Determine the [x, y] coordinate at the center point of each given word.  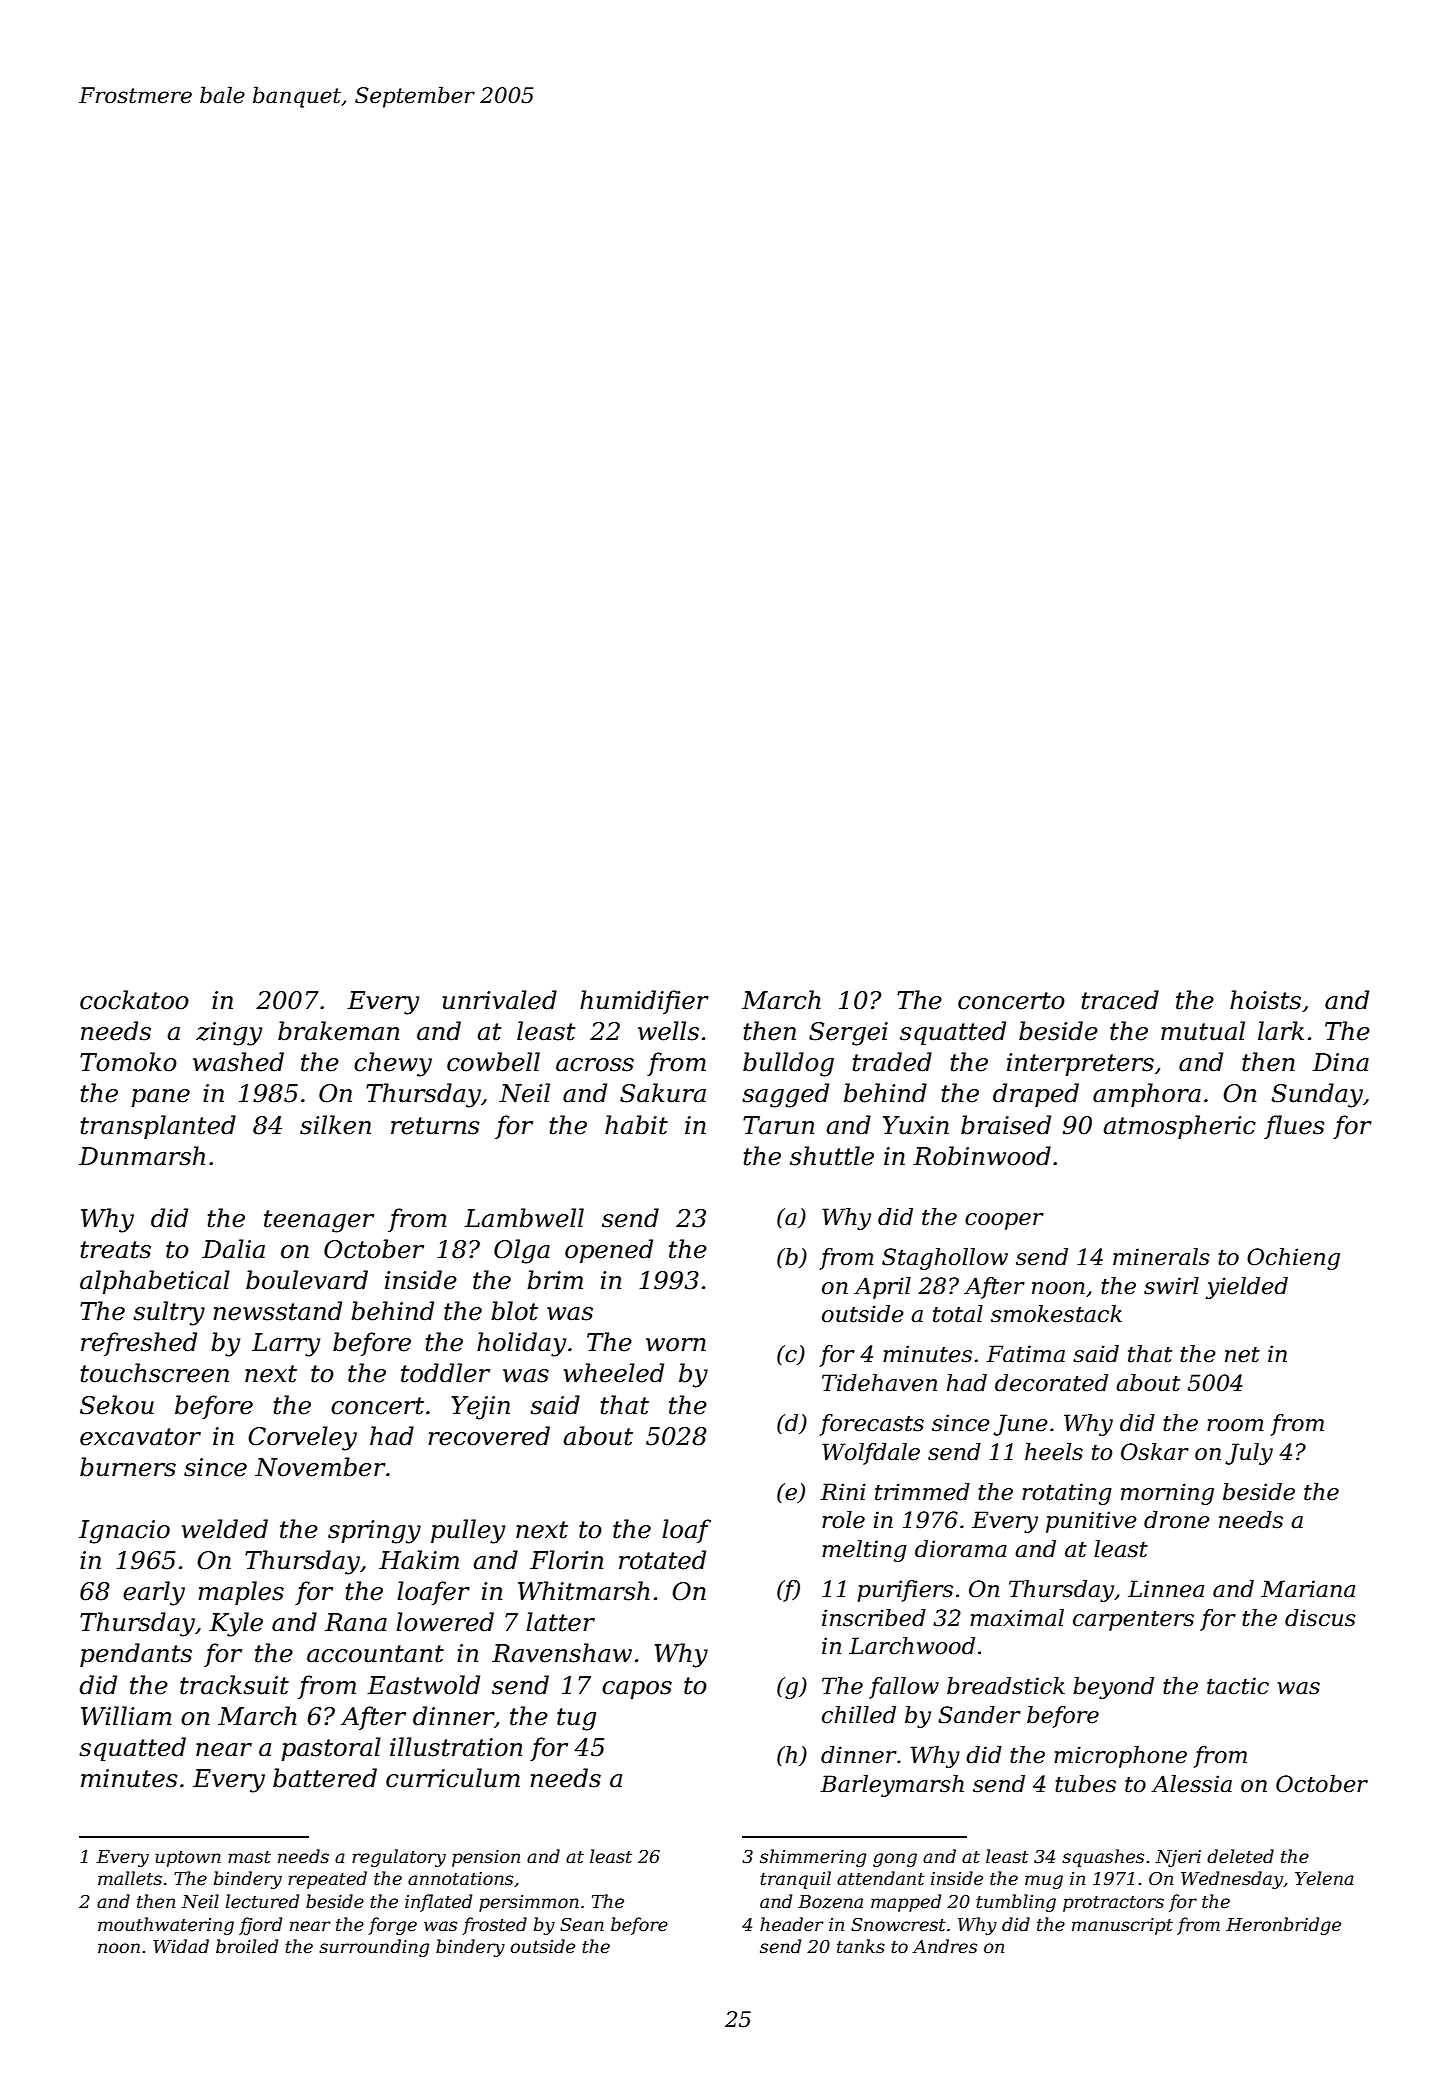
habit [636, 1125]
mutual [1203, 1031]
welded [225, 1529]
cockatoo [134, 1000]
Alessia [1191, 1784]
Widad [181, 1946]
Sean [582, 1925]
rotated [662, 1560]
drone [1177, 1520]
